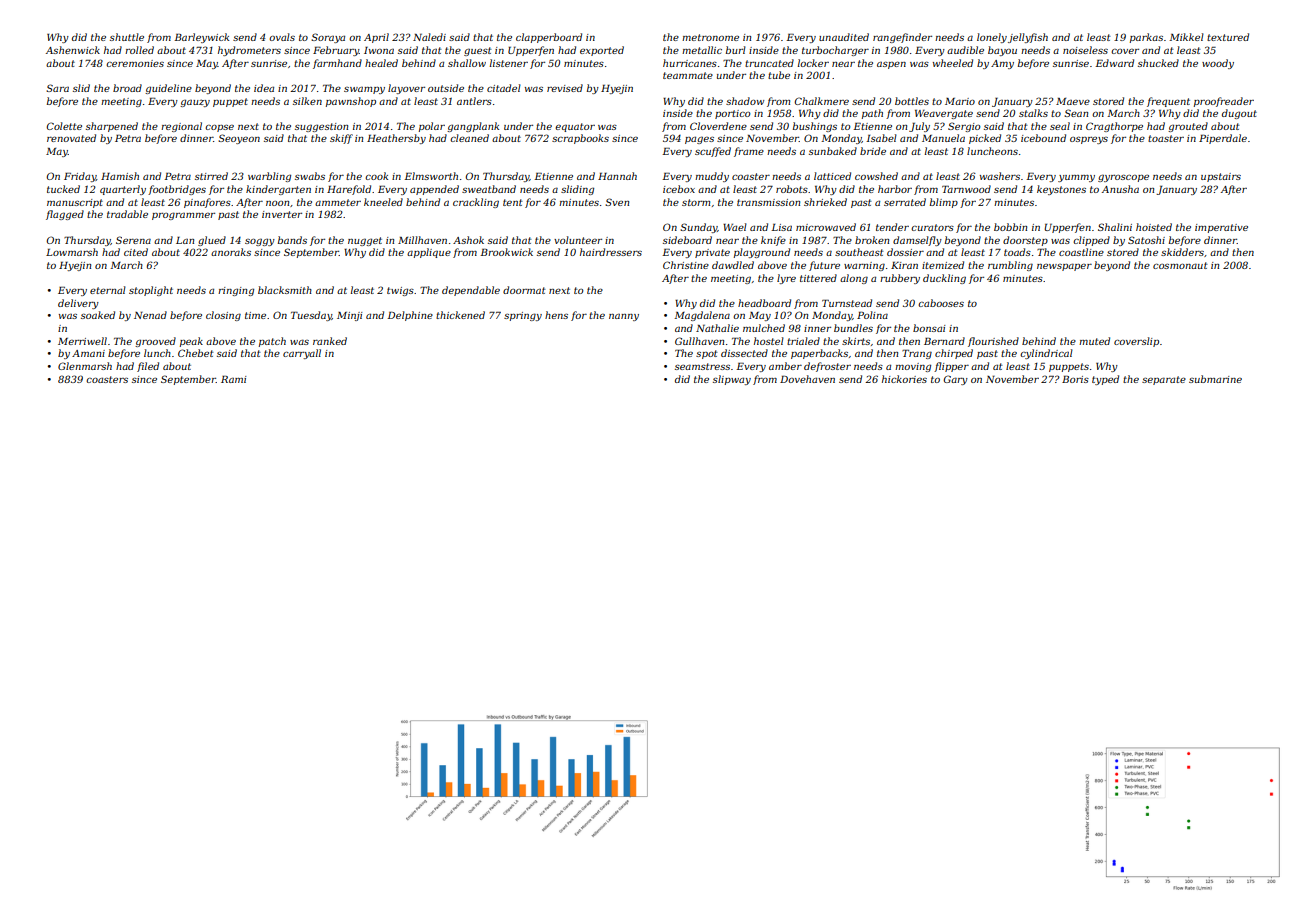  Describe the element at coordinates (807, 379) in the screenshot. I see `Dovehaven` at that location.
